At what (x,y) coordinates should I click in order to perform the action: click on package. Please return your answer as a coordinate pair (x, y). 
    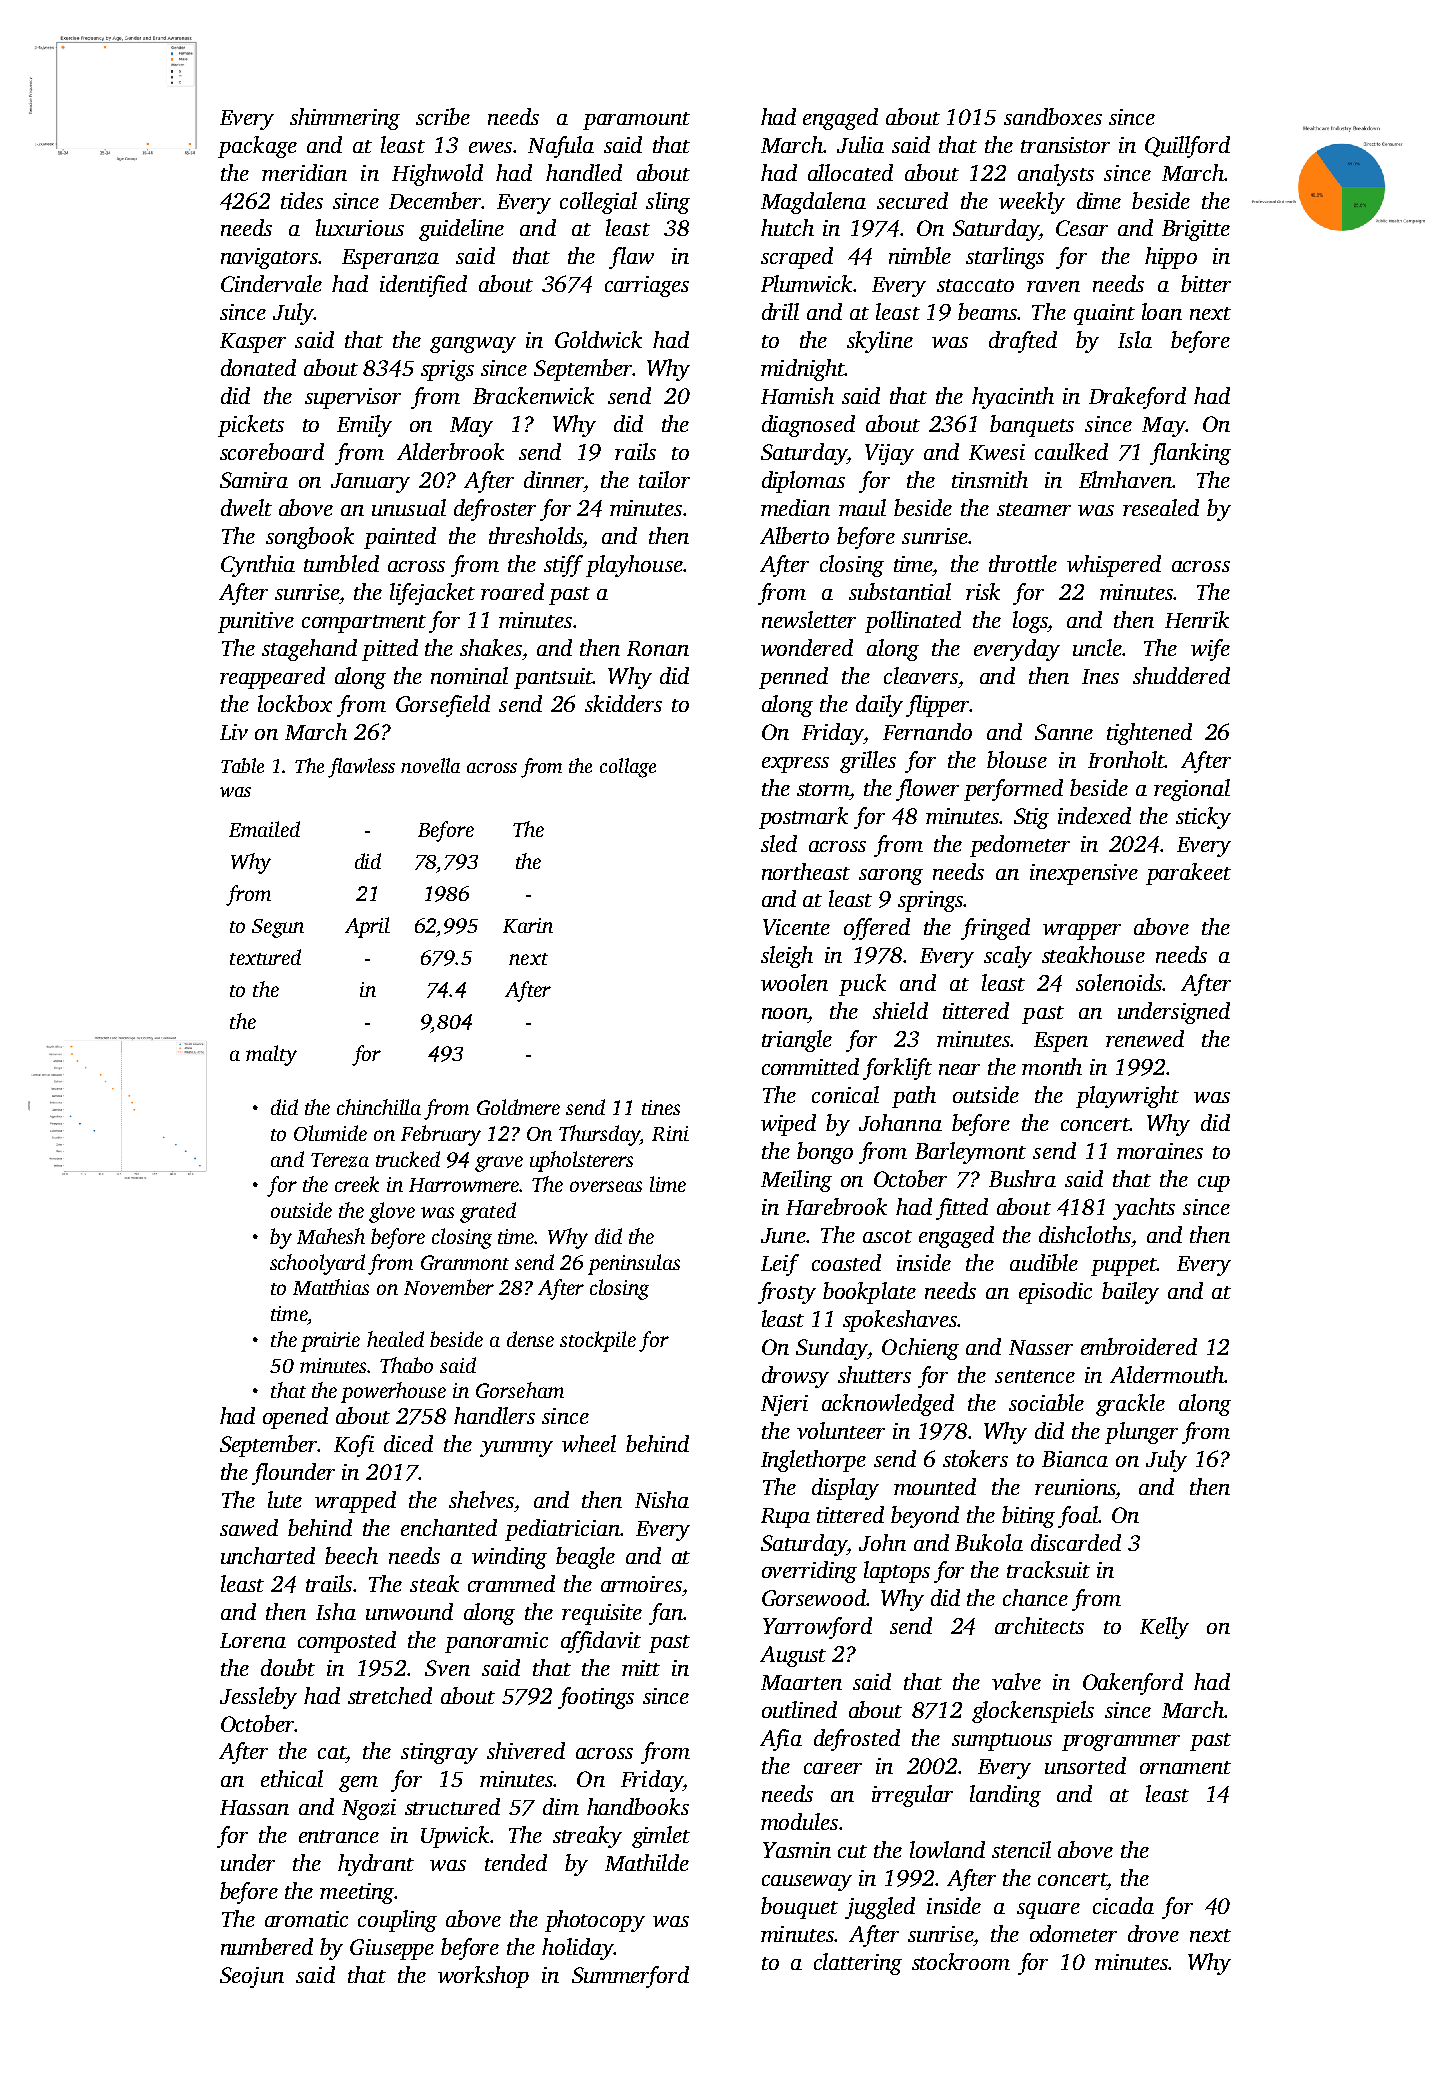
    Looking at the image, I should click on (257, 147).
